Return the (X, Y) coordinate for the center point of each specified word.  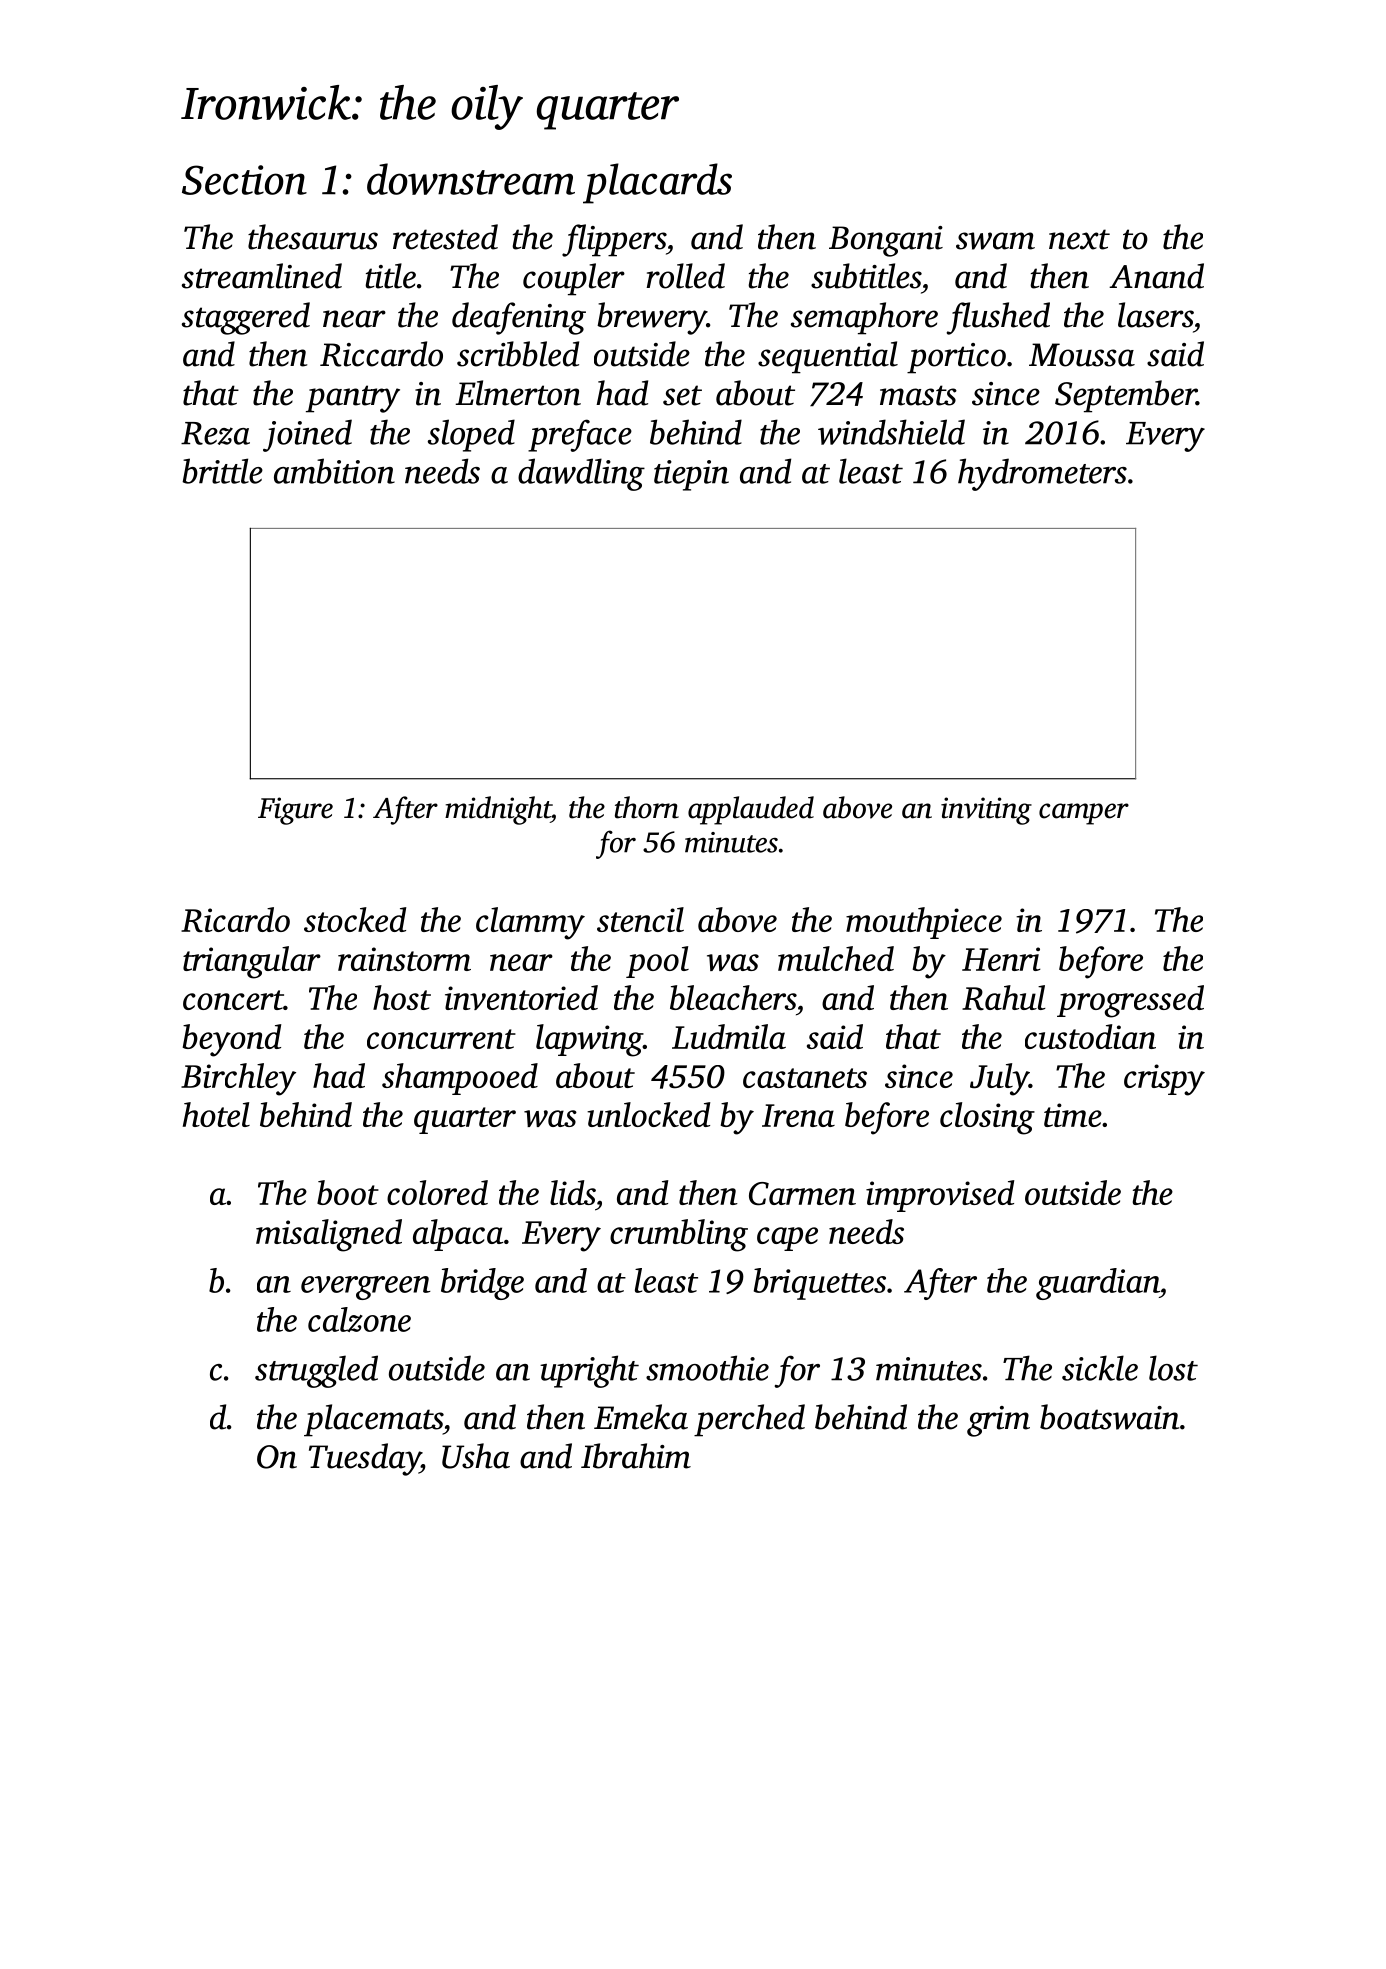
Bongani (886, 241)
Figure (295, 811)
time (1073, 1115)
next (1079, 239)
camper (1084, 814)
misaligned (329, 1235)
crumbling (679, 1235)
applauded (751, 810)
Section (244, 180)
